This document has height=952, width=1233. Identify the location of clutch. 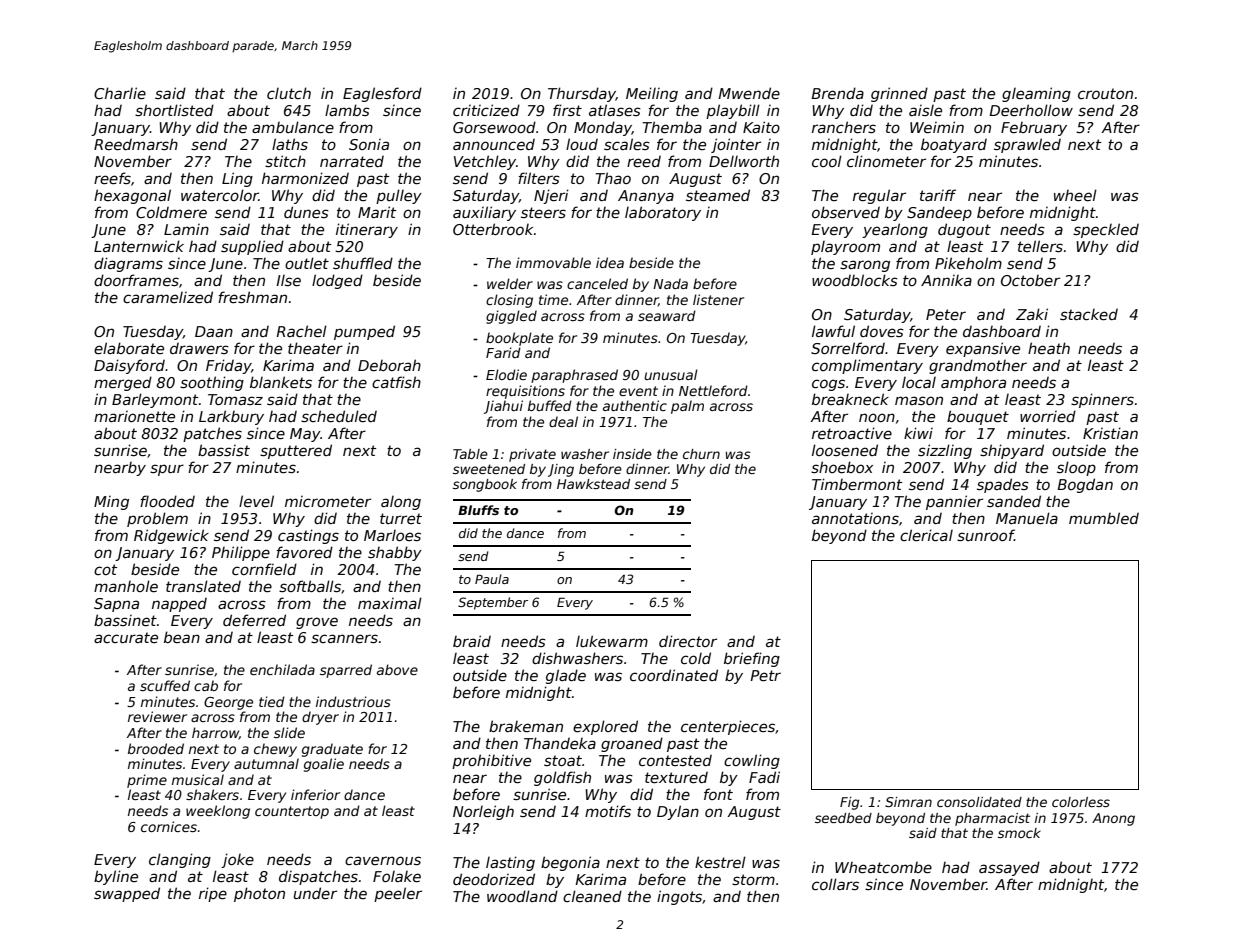
(289, 93).
